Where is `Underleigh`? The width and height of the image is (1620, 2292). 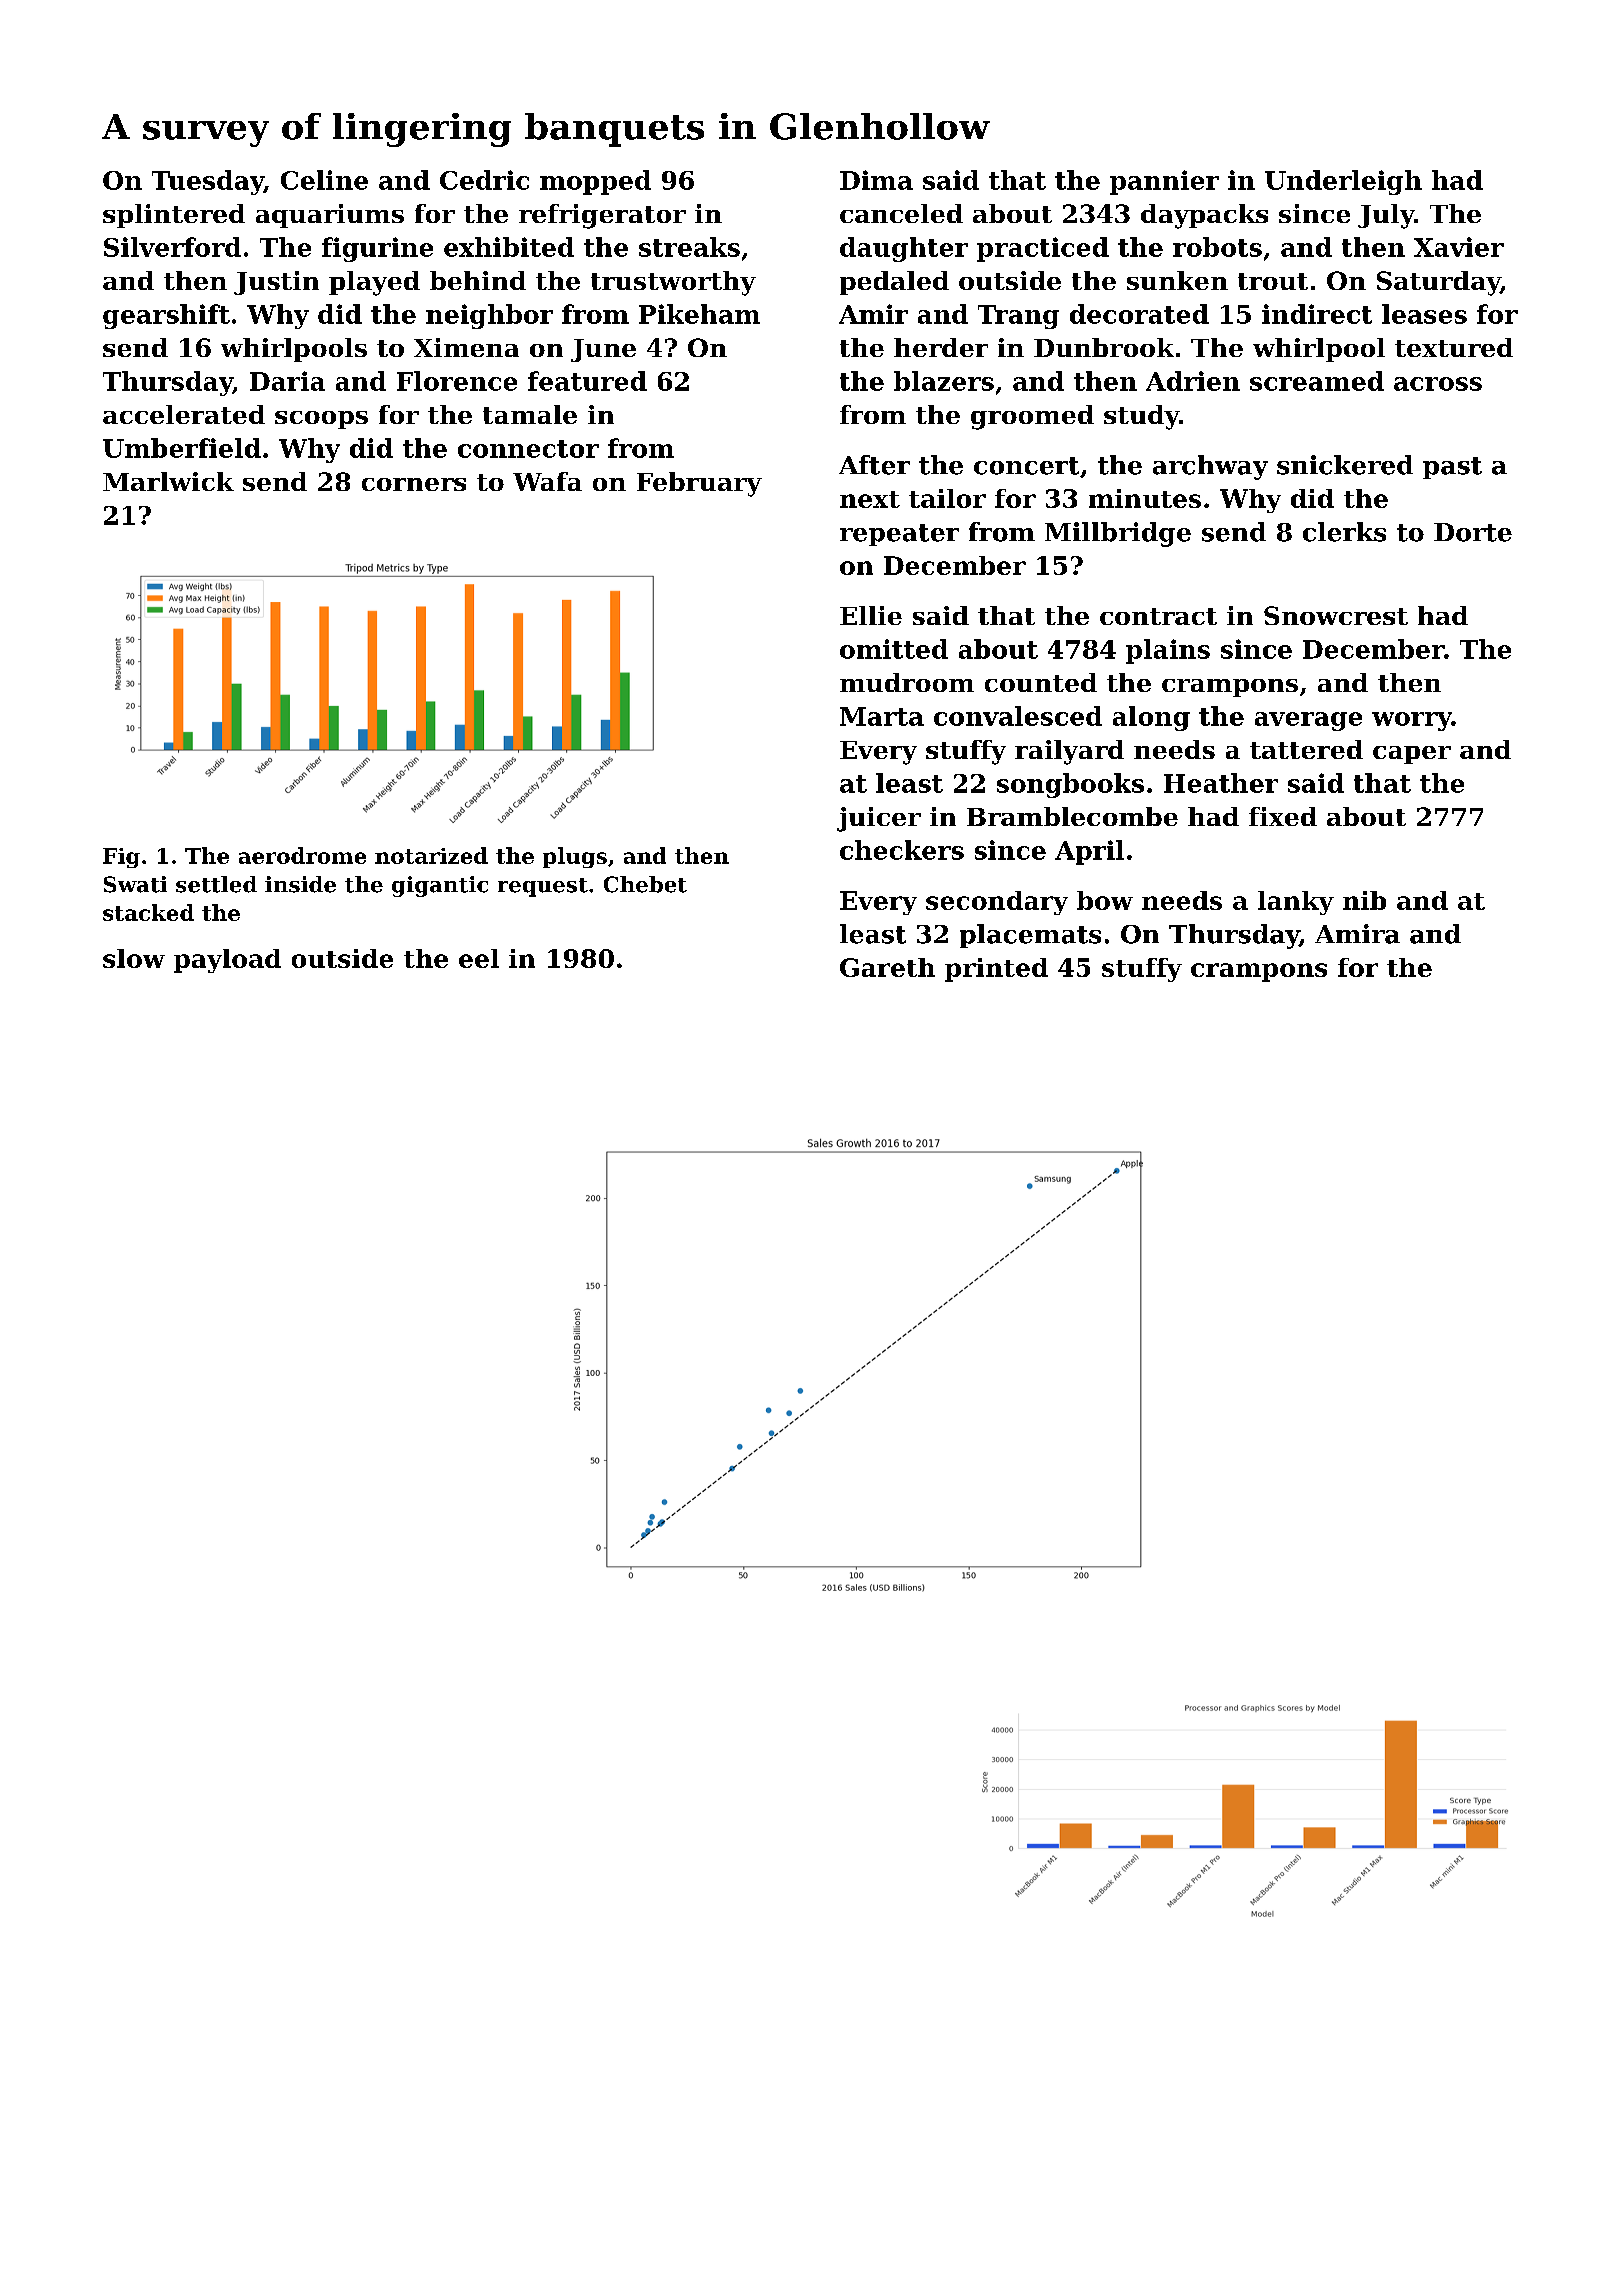
Underleigh is located at coordinates (1343, 182).
